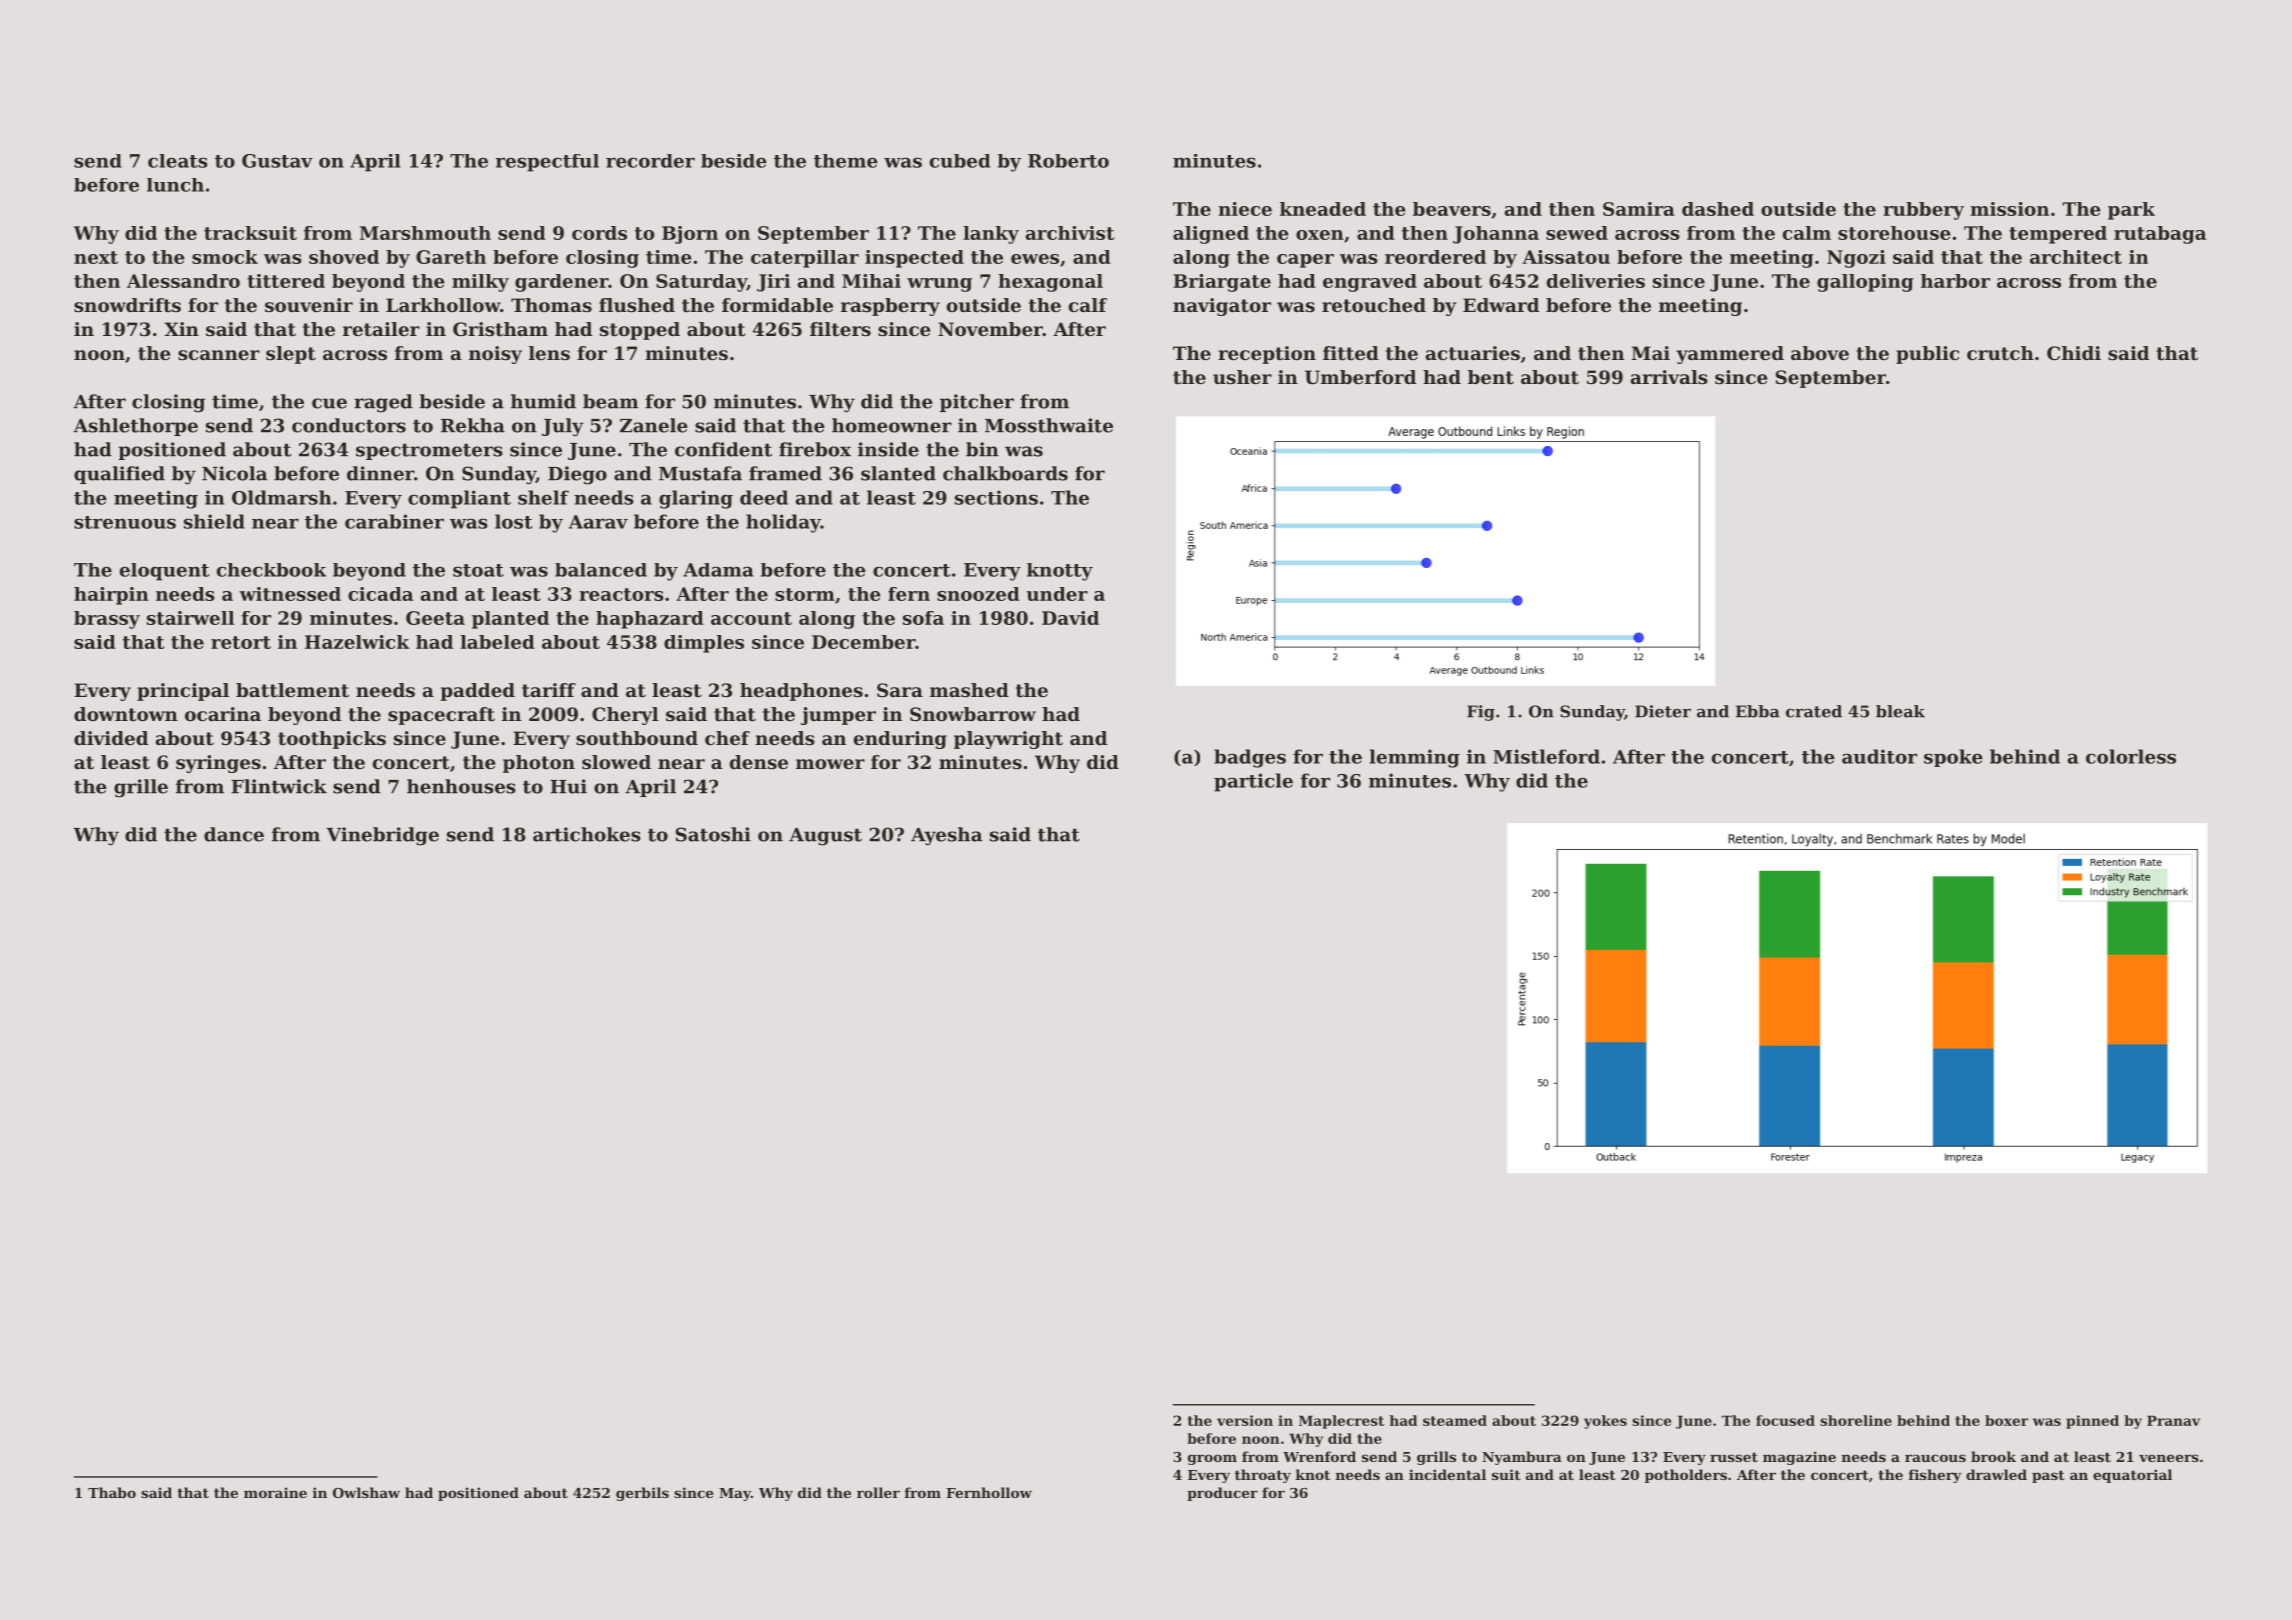 This document has width=2292, height=1620. Describe the element at coordinates (241, 642) in the document. I see `retort` at that location.
